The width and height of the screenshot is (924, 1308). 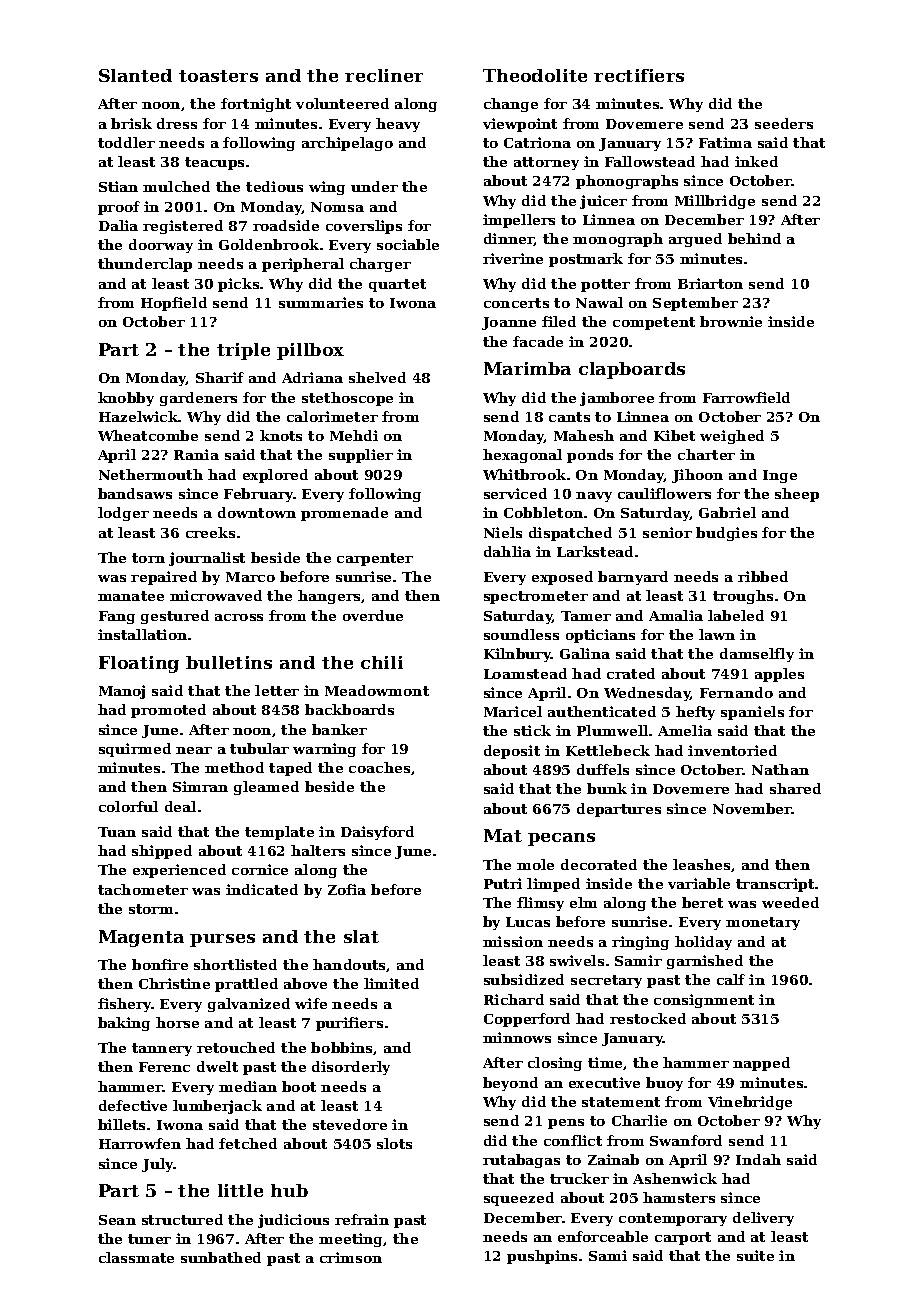 I want to click on suite, so click(x=755, y=1255).
